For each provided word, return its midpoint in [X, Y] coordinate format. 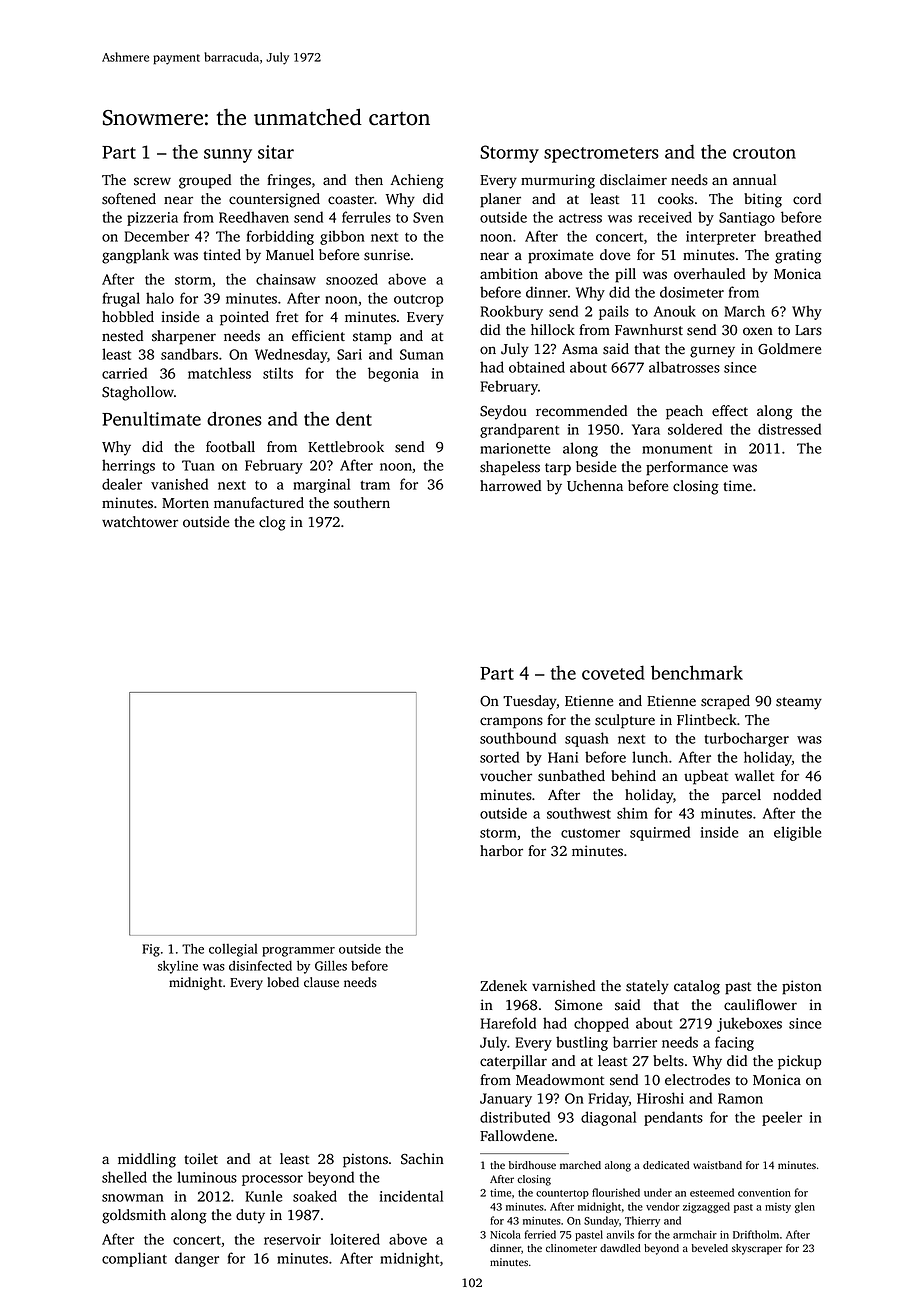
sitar [276, 152]
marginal [321, 485]
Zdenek [503, 985]
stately [647, 987]
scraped [725, 702]
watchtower [140, 521]
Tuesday [530, 702]
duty [250, 1216]
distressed [789, 429]
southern [362, 503]
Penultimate [151, 419]
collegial [233, 950]
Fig [151, 950]
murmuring [558, 181]
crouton [764, 153]
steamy [799, 703]
